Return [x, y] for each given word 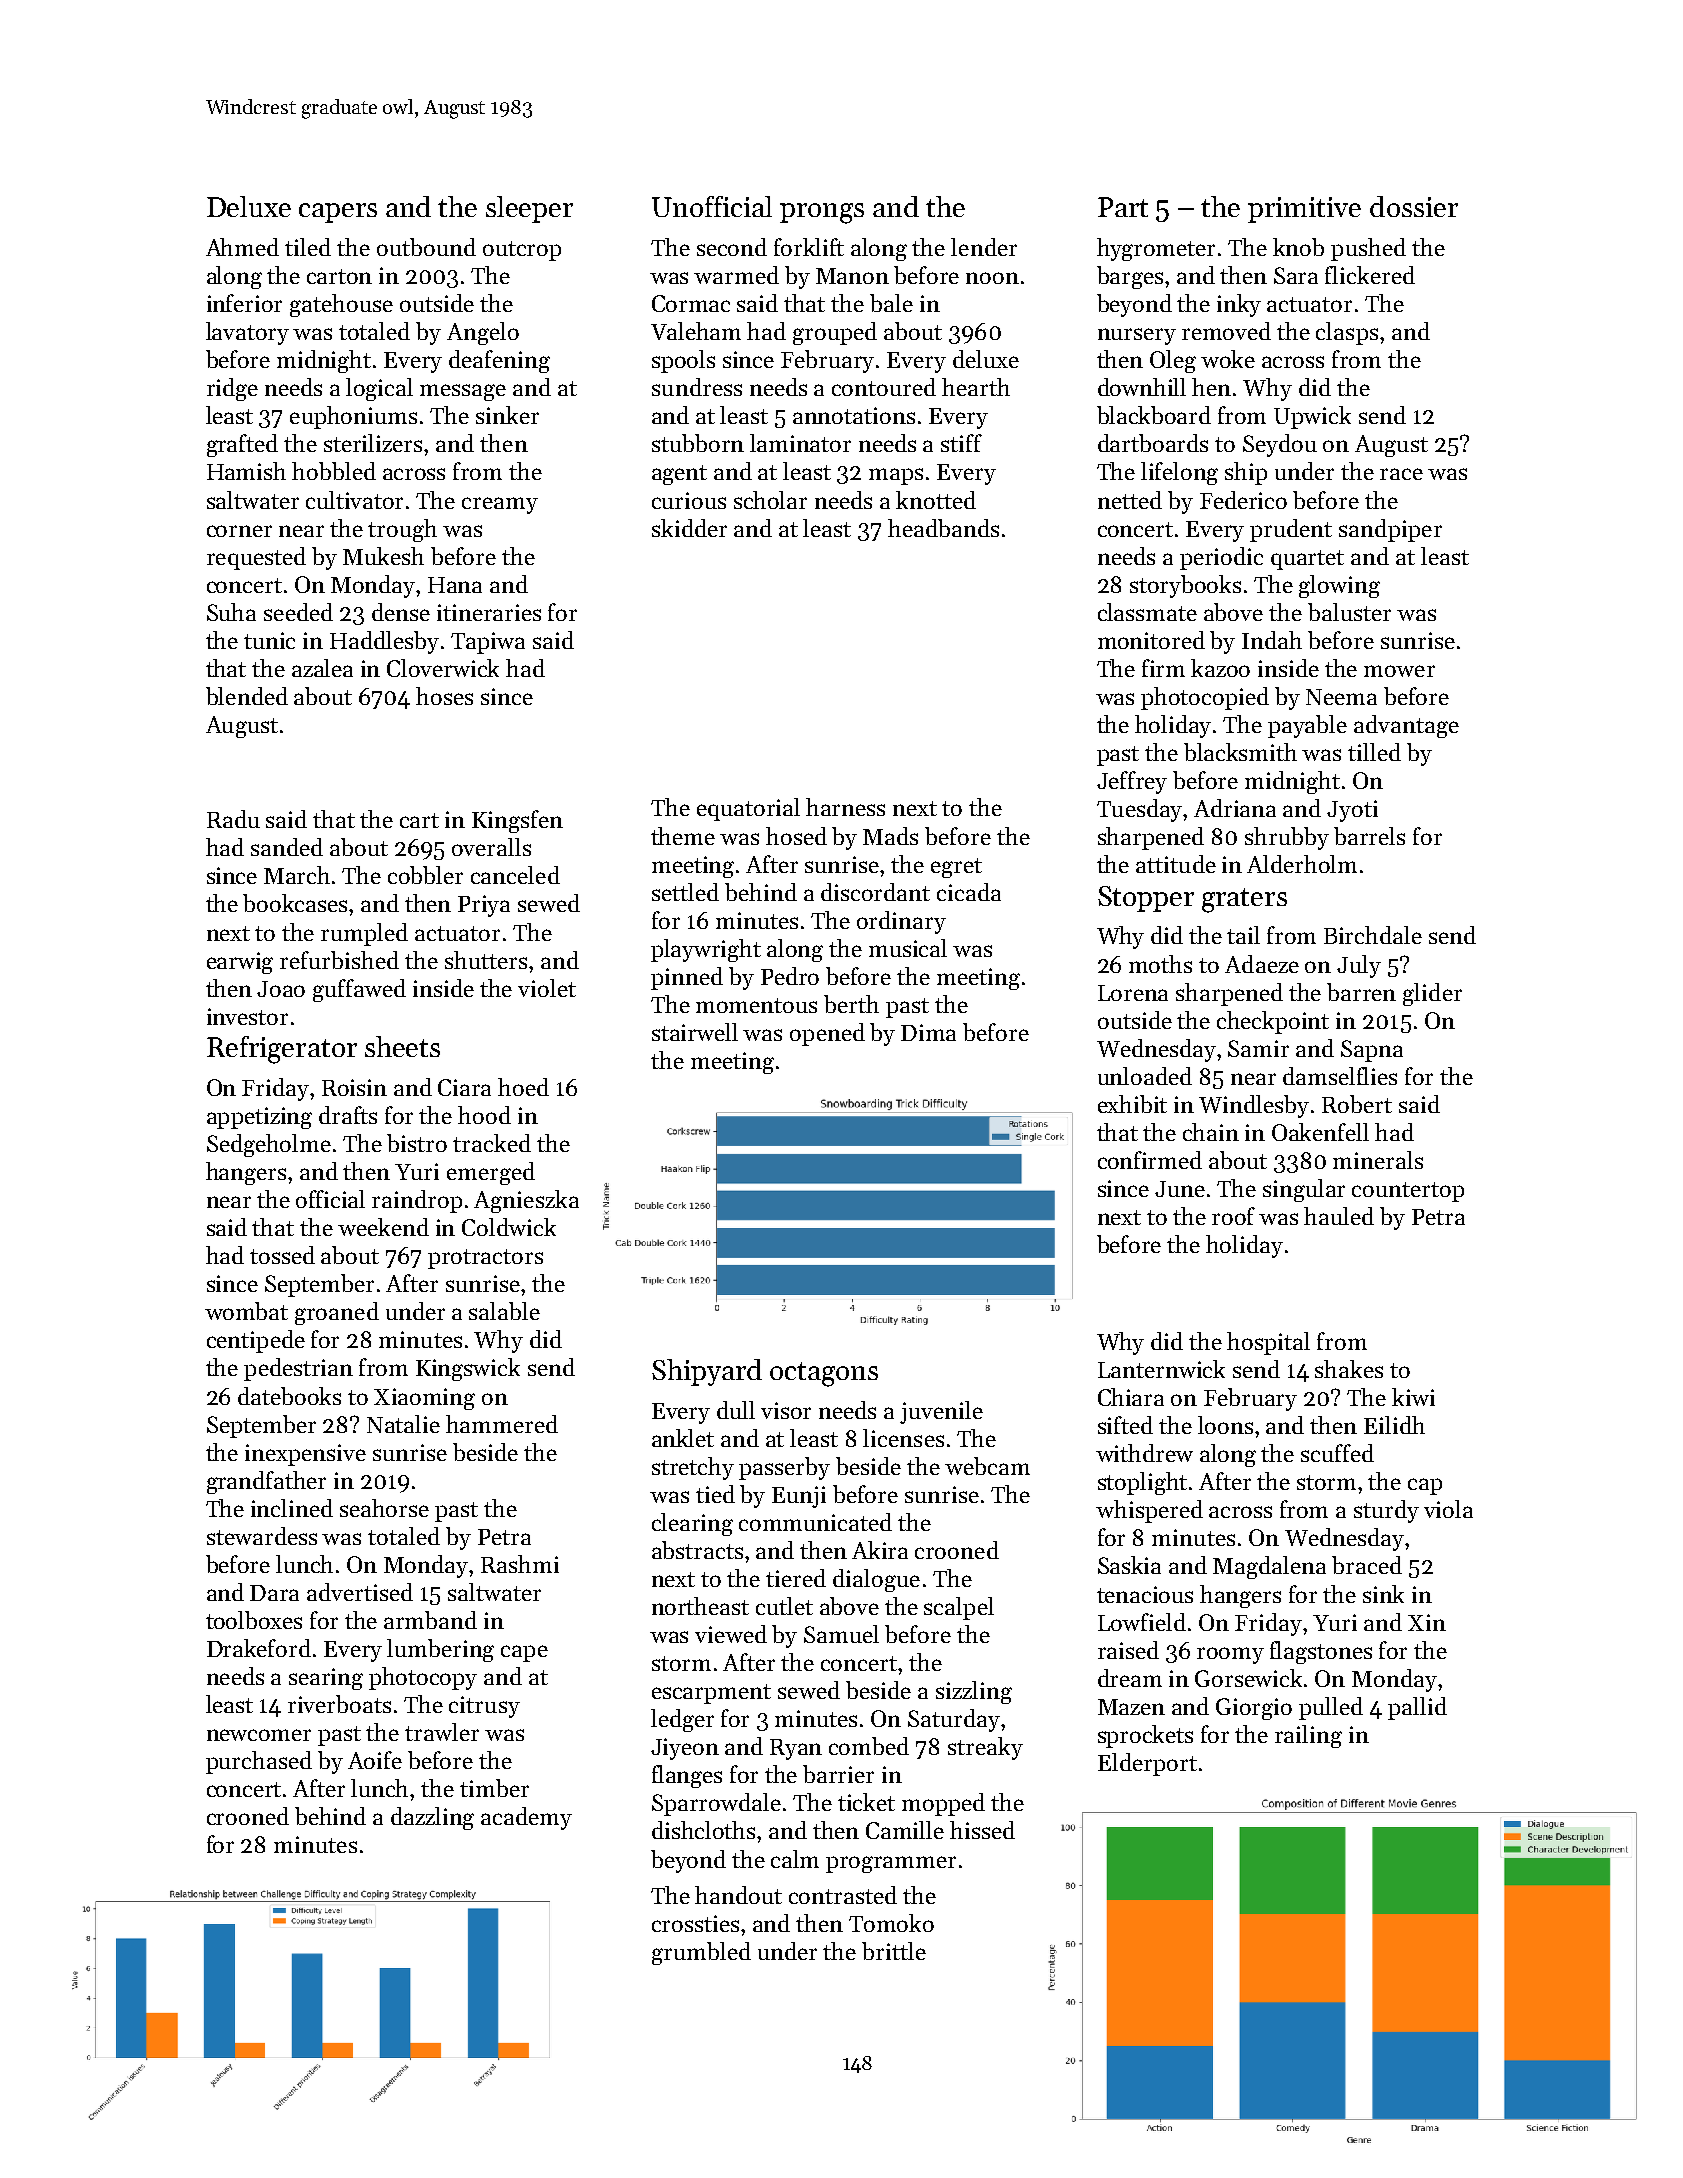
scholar [770, 500]
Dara [274, 1593]
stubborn [698, 443]
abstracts [697, 1550]
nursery [1137, 336]
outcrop [522, 251]
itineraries [489, 612]
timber [494, 1788]
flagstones [1321, 1652]
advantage [1406, 726]
